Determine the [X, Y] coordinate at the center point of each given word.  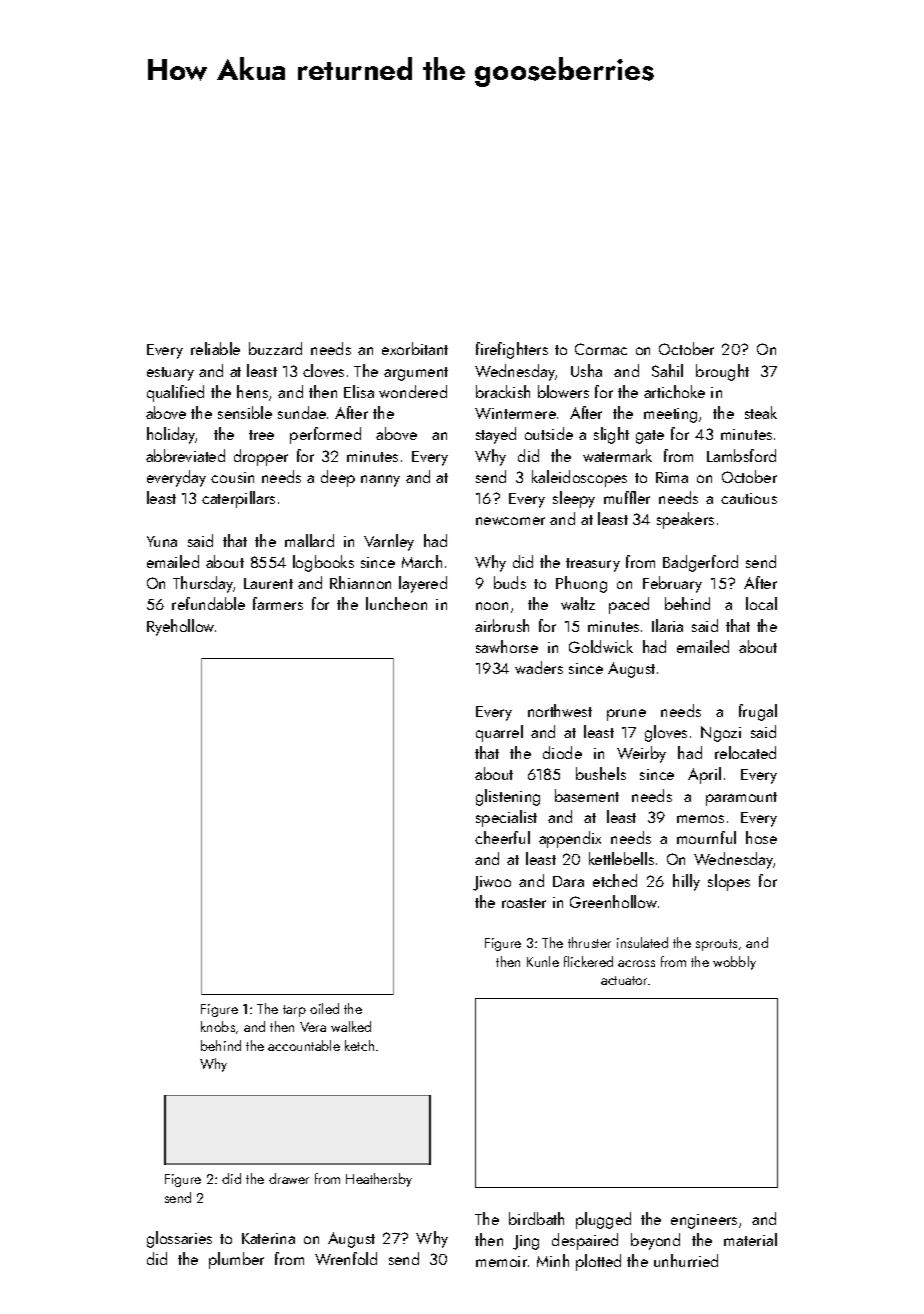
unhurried [686, 1260]
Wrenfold [346, 1258]
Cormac [601, 349]
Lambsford [741, 455]
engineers [704, 1221]
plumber [236, 1260]
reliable [215, 348]
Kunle [543, 961]
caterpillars [238, 499]
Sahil [667, 370]
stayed [496, 435]
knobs [218, 1026]
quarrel [499, 733]
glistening [508, 797]
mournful [706, 837]
